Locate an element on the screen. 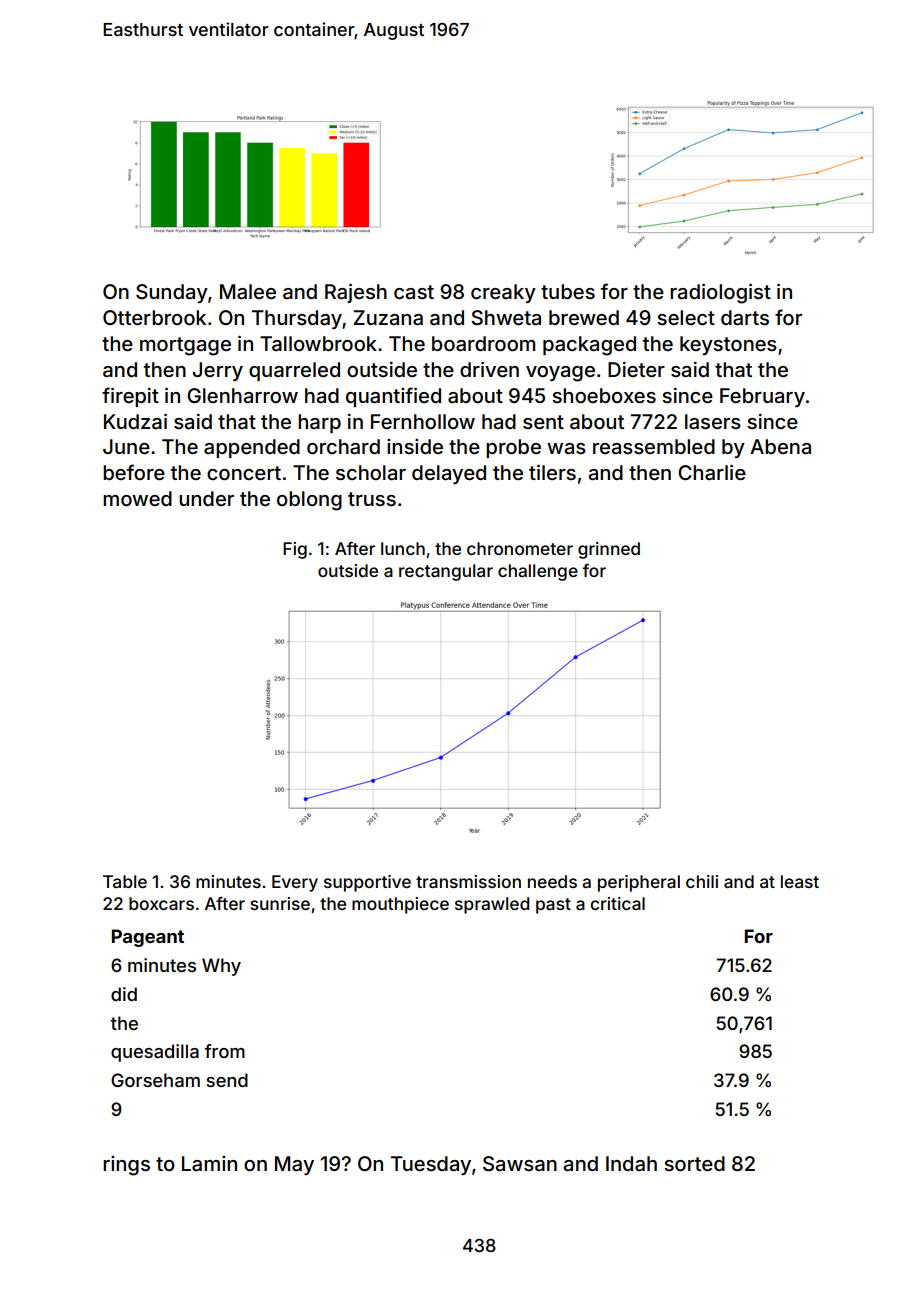 This screenshot has width=924, height=1308. needs is located at coordinates (552, 881).
